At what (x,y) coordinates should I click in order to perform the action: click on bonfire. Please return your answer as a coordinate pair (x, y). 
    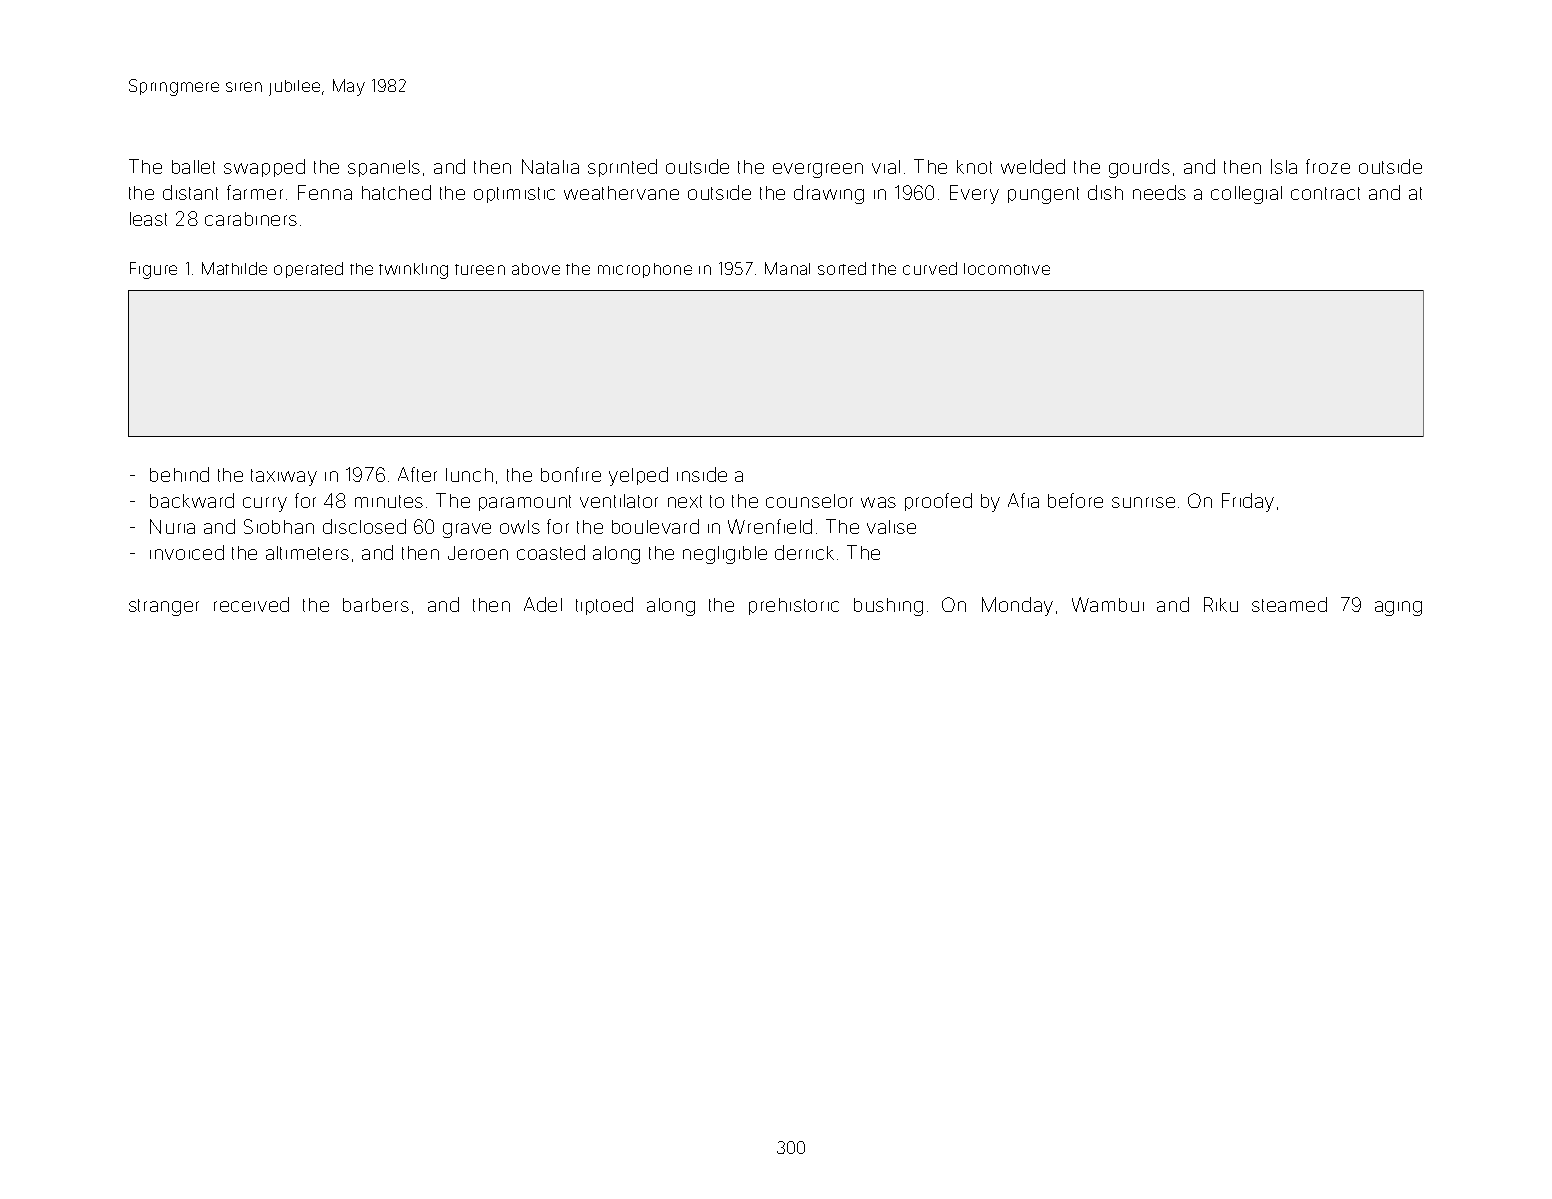
    Looking at the image, I should click on (571, 474).
